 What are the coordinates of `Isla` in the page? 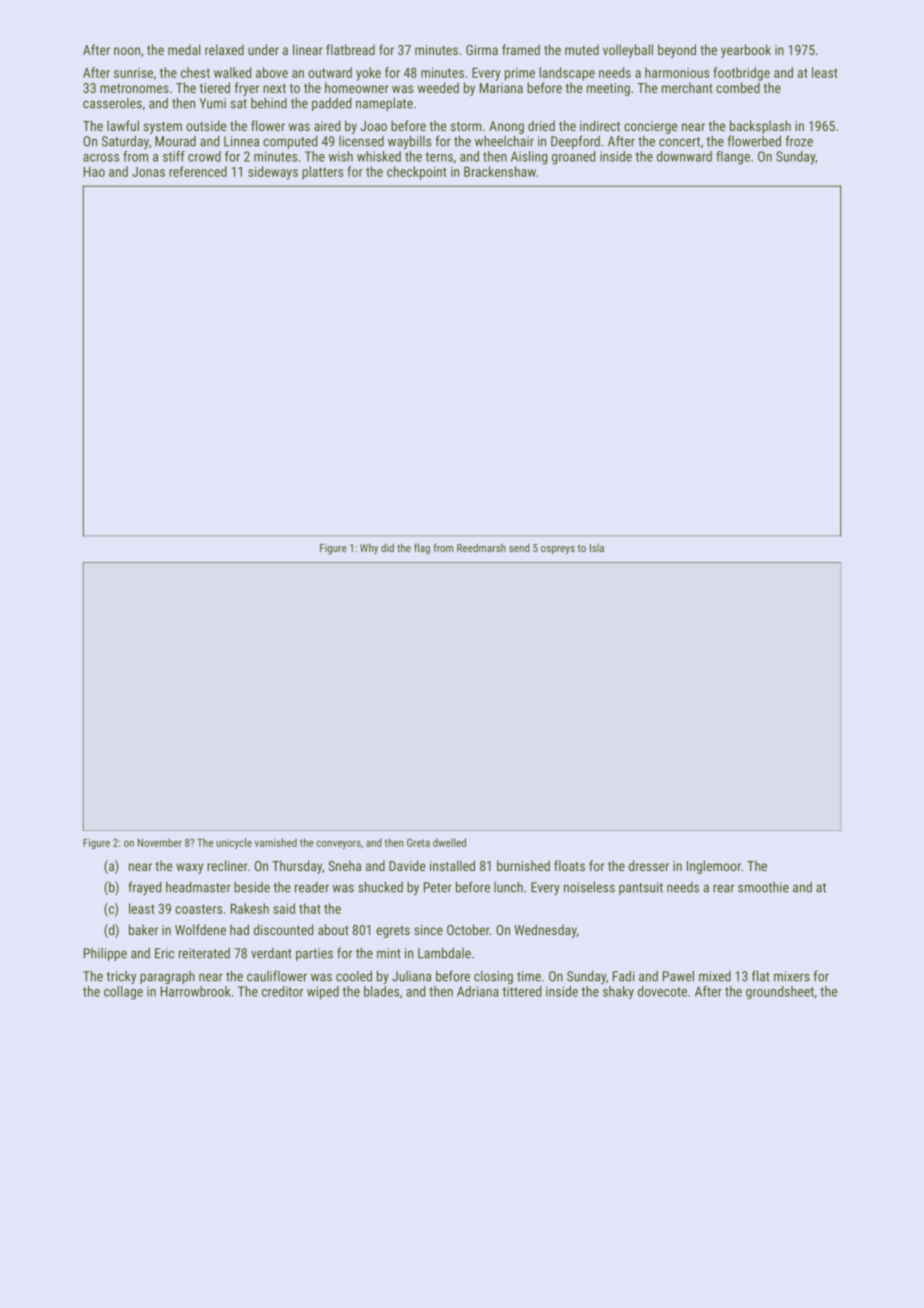 It's located at (597, 548).
